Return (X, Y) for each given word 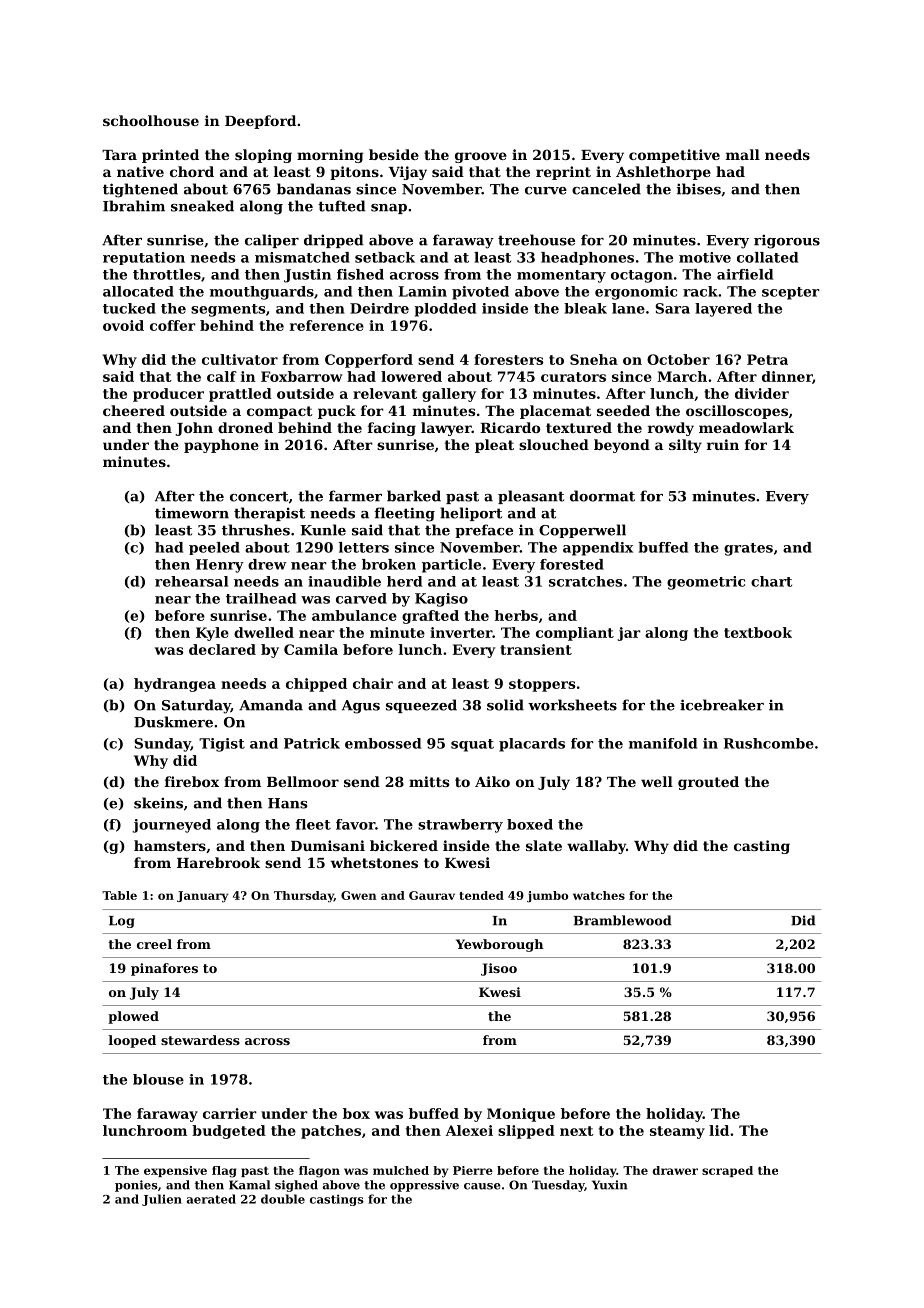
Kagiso (441, 600)
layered (723, 310)
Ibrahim (134, 206)
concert (259, 496)
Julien (162, 1200)
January (202, 897)
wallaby (596, 847)
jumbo (547, 897)
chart (771, 581)
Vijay (408, 173)
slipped (526, 1132)
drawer (675, 1170)
